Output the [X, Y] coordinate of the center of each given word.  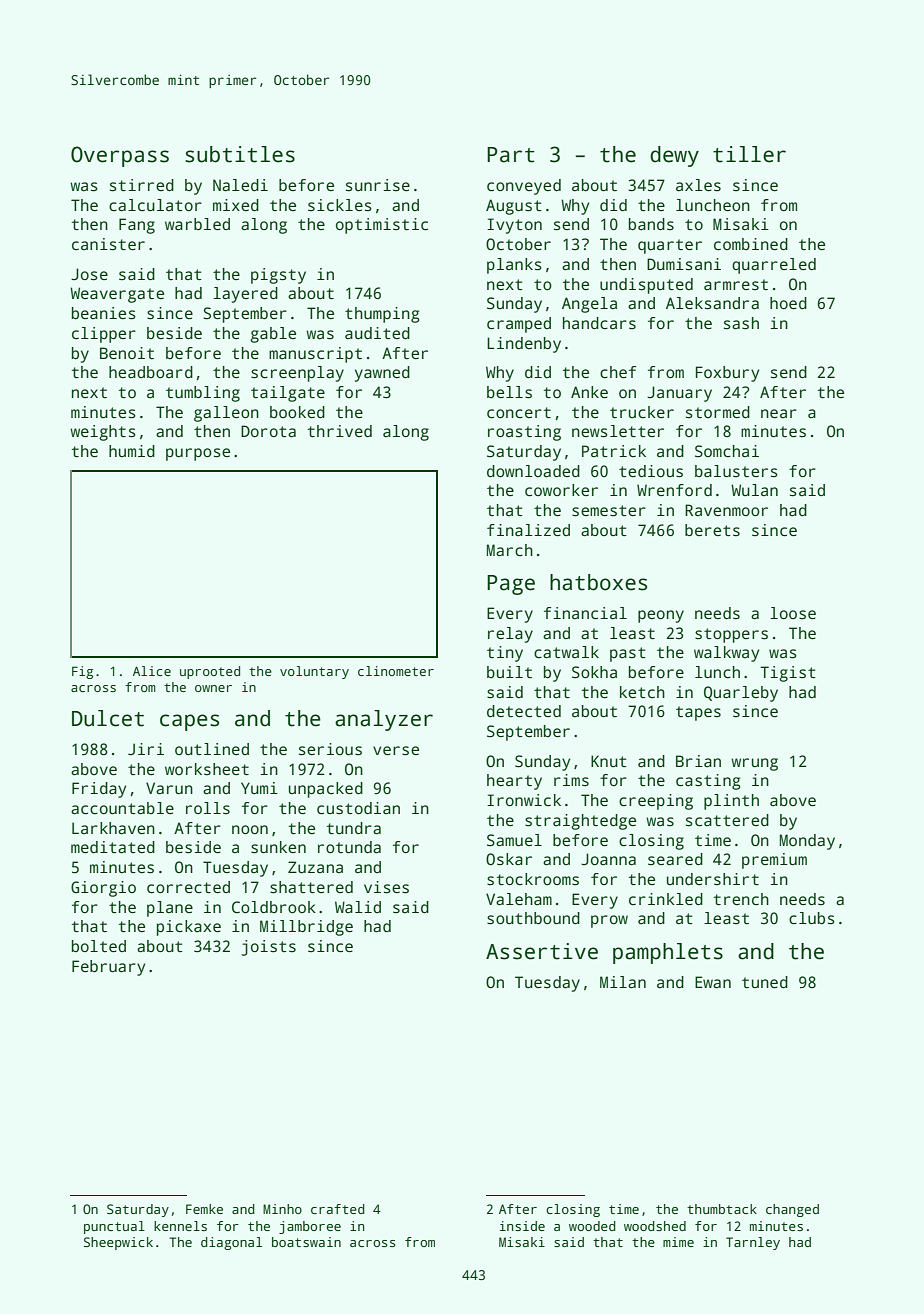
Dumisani [684, 264]
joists [268, 948]
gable [273, 335]
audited [377, 333]
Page [511, 585]
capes [189, 722]
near [779, 414]
